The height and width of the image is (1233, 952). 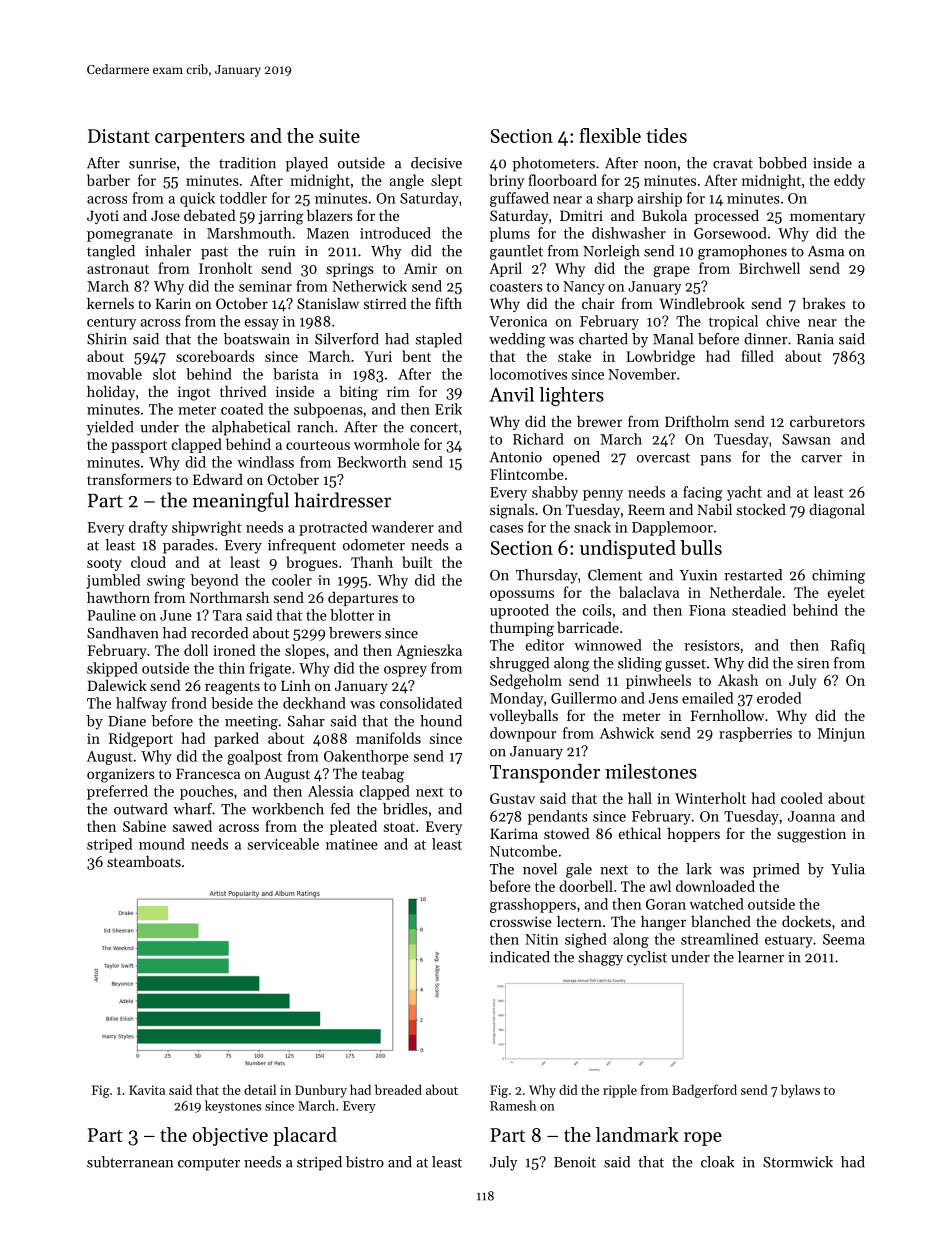 What do you see at coordinates (129, 479) in the image?
I see `transformers` at bounding box center [129, 479].
